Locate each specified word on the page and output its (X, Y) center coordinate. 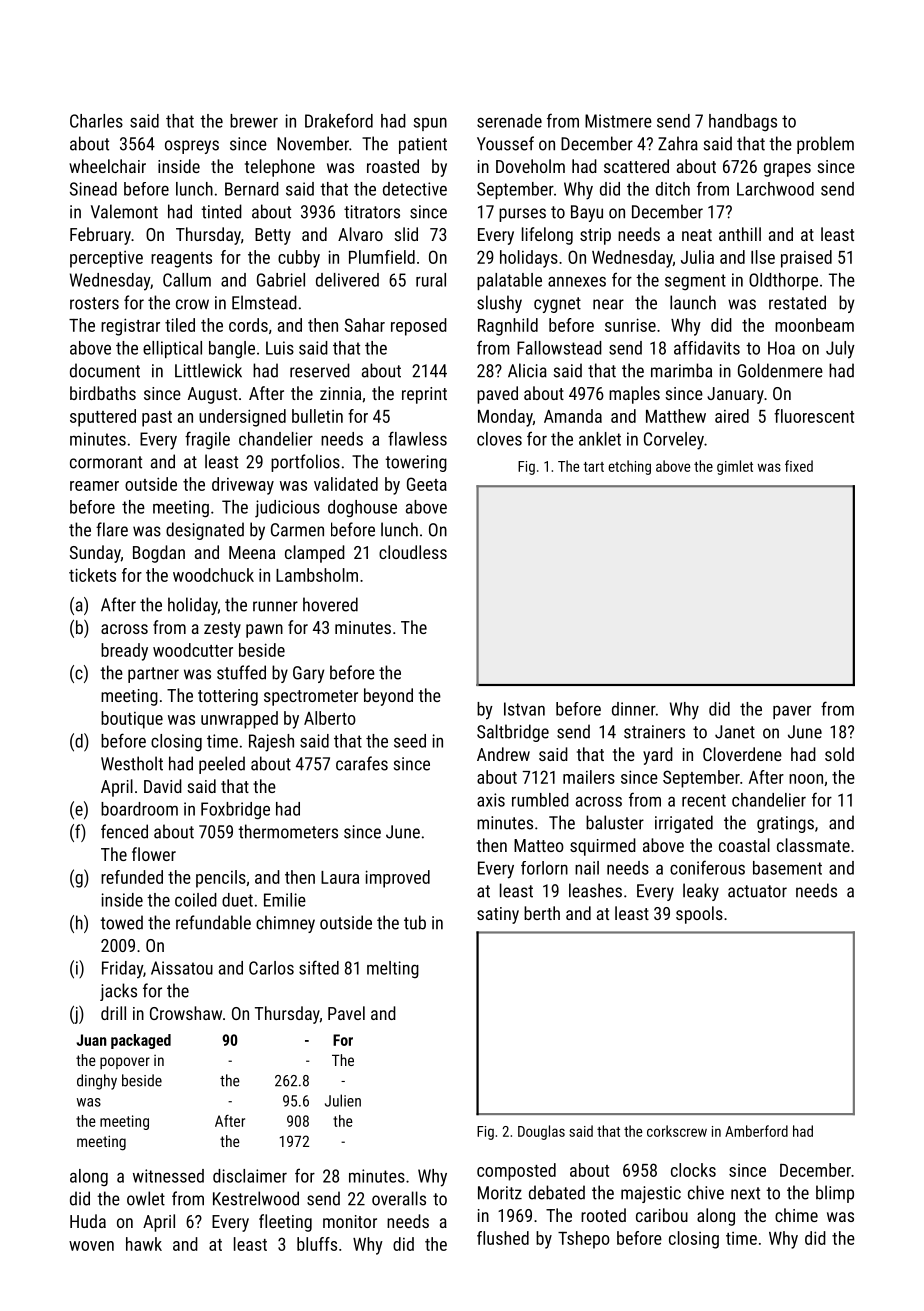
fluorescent (814, 416)
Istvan (524, 709)
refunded (132, 877)
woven (91, 1246)
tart (593, 467)
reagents (181, 260)
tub (415, 922)
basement (787, 868)
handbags (743, 123)
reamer (94, 486)
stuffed (241, 672)
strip (595, 236)
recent (704, 800)
